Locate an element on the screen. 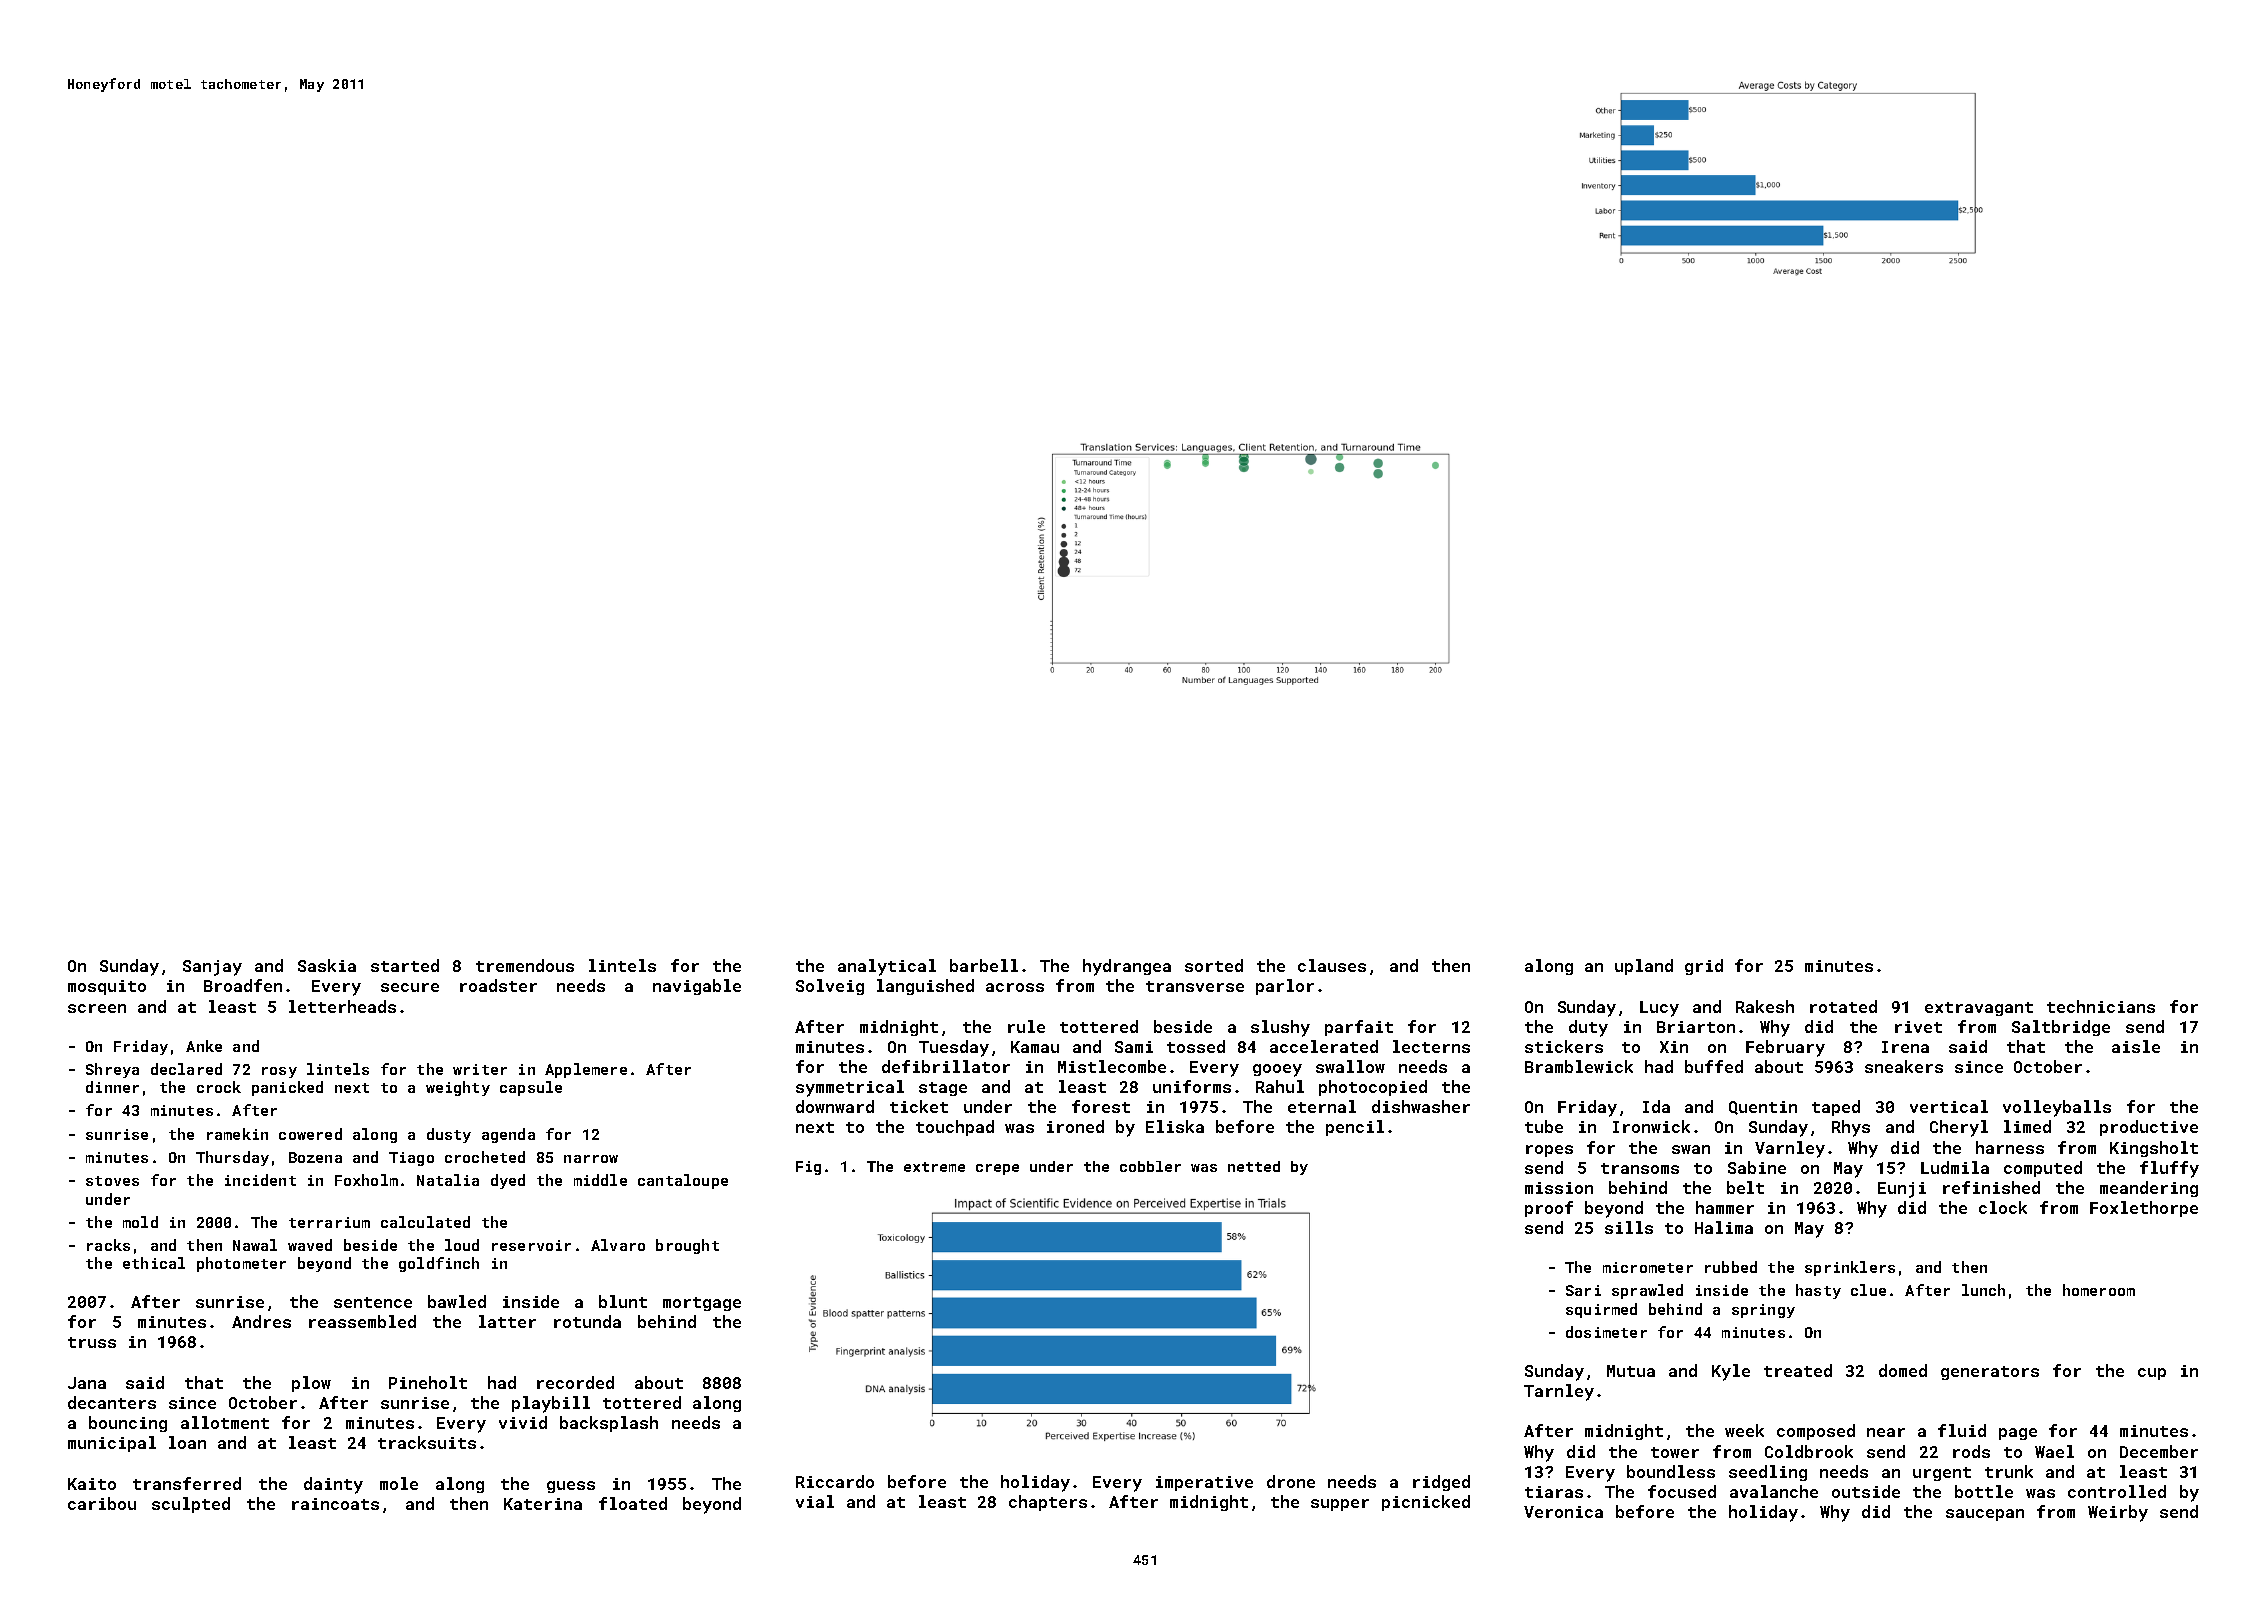 The width and height of the screenshot is (2267, 1603). lunch is located at coordinates (1983, 1290).
